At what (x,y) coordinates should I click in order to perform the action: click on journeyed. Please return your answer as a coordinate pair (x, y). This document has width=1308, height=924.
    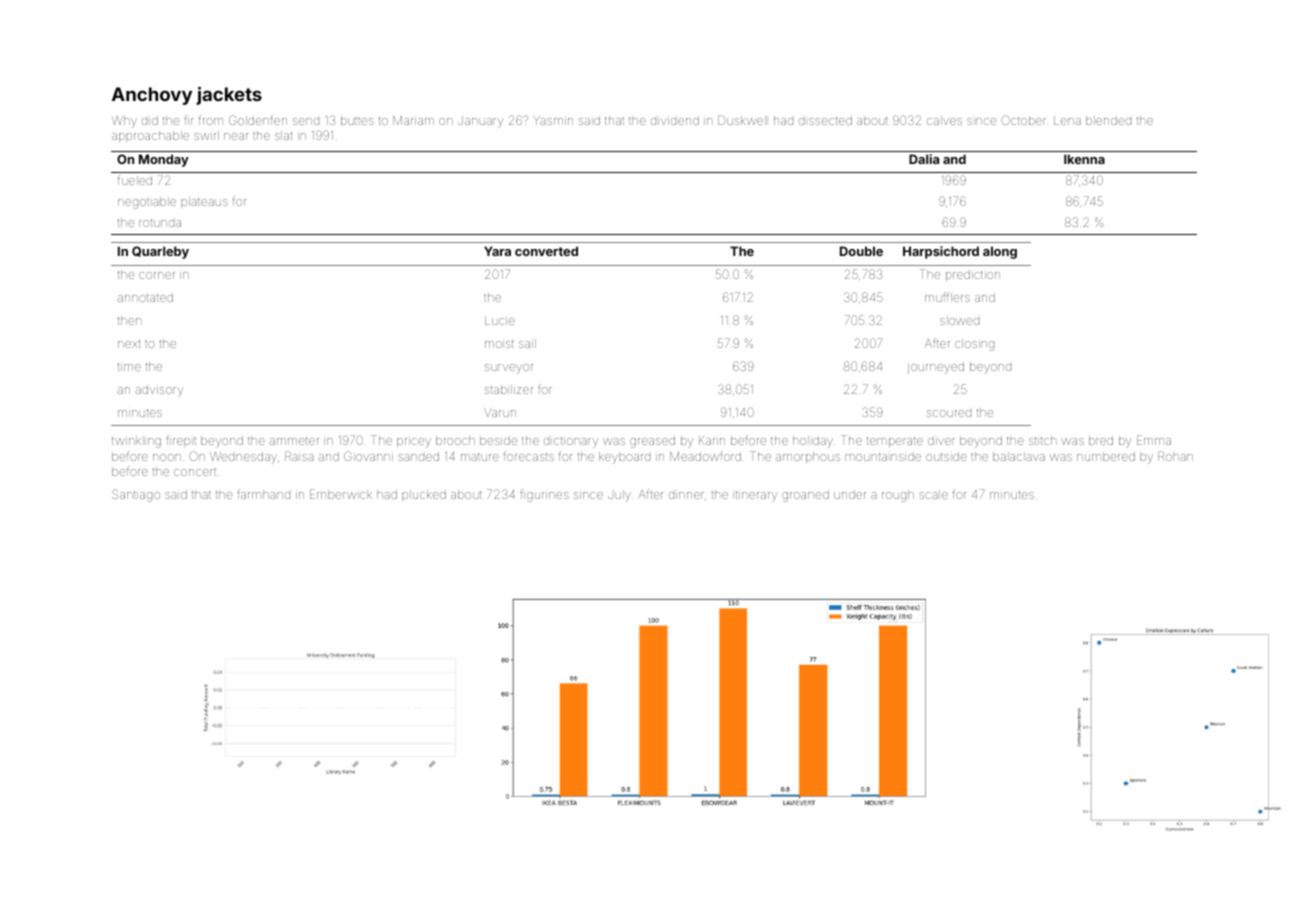
    Looking at the image, I should click on (935, 368).
